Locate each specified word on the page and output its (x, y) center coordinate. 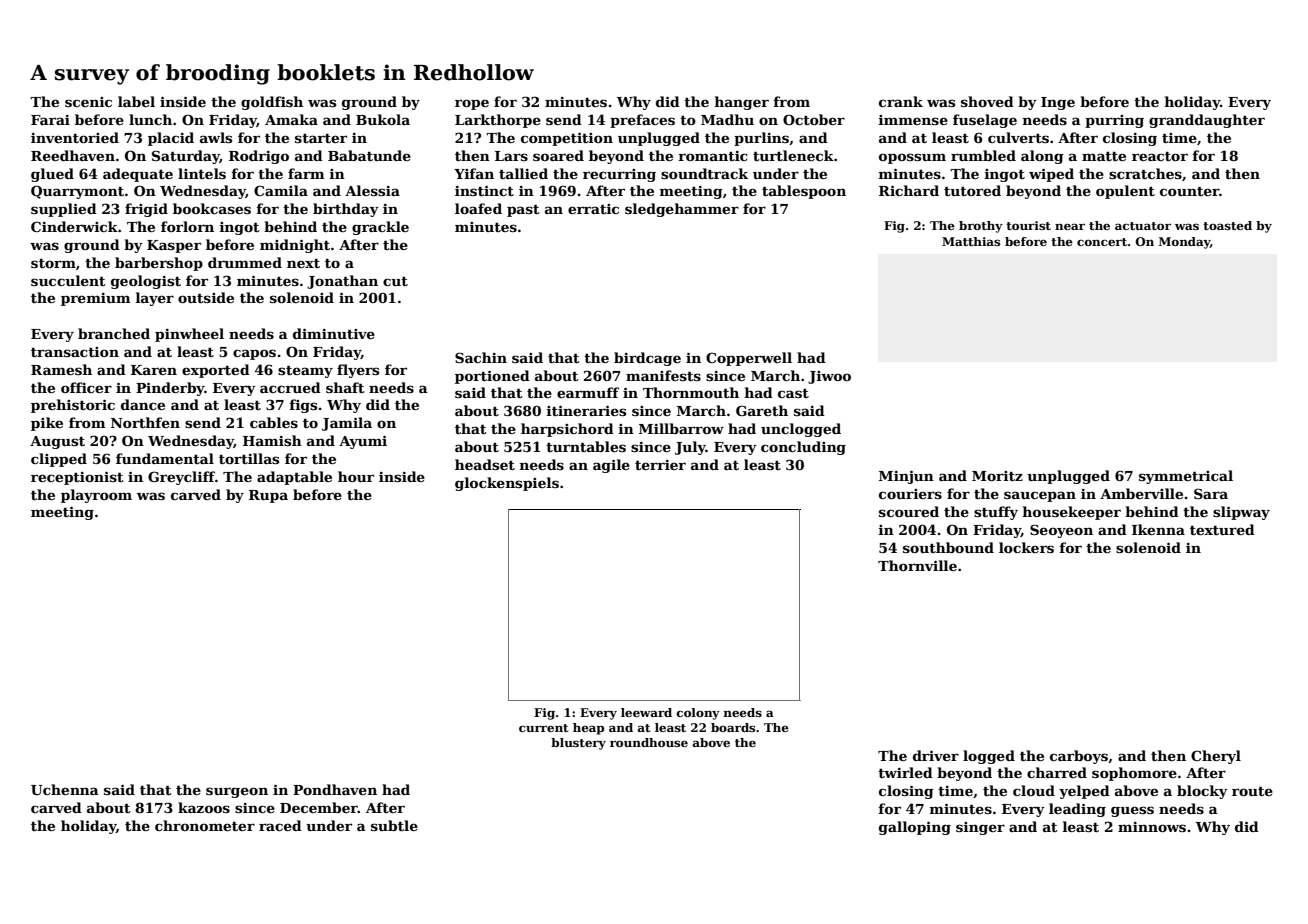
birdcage (647, 359)
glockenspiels (507, 484)
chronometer (205, 825)
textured (1222, 529)
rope (472, 104)
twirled (905, 772)
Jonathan (342, 282)
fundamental (165, 458)
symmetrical (1186, 477)
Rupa (268, 496)
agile (611, 466)
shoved (987, 101)
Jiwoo (829, 377)
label (136, 101)
